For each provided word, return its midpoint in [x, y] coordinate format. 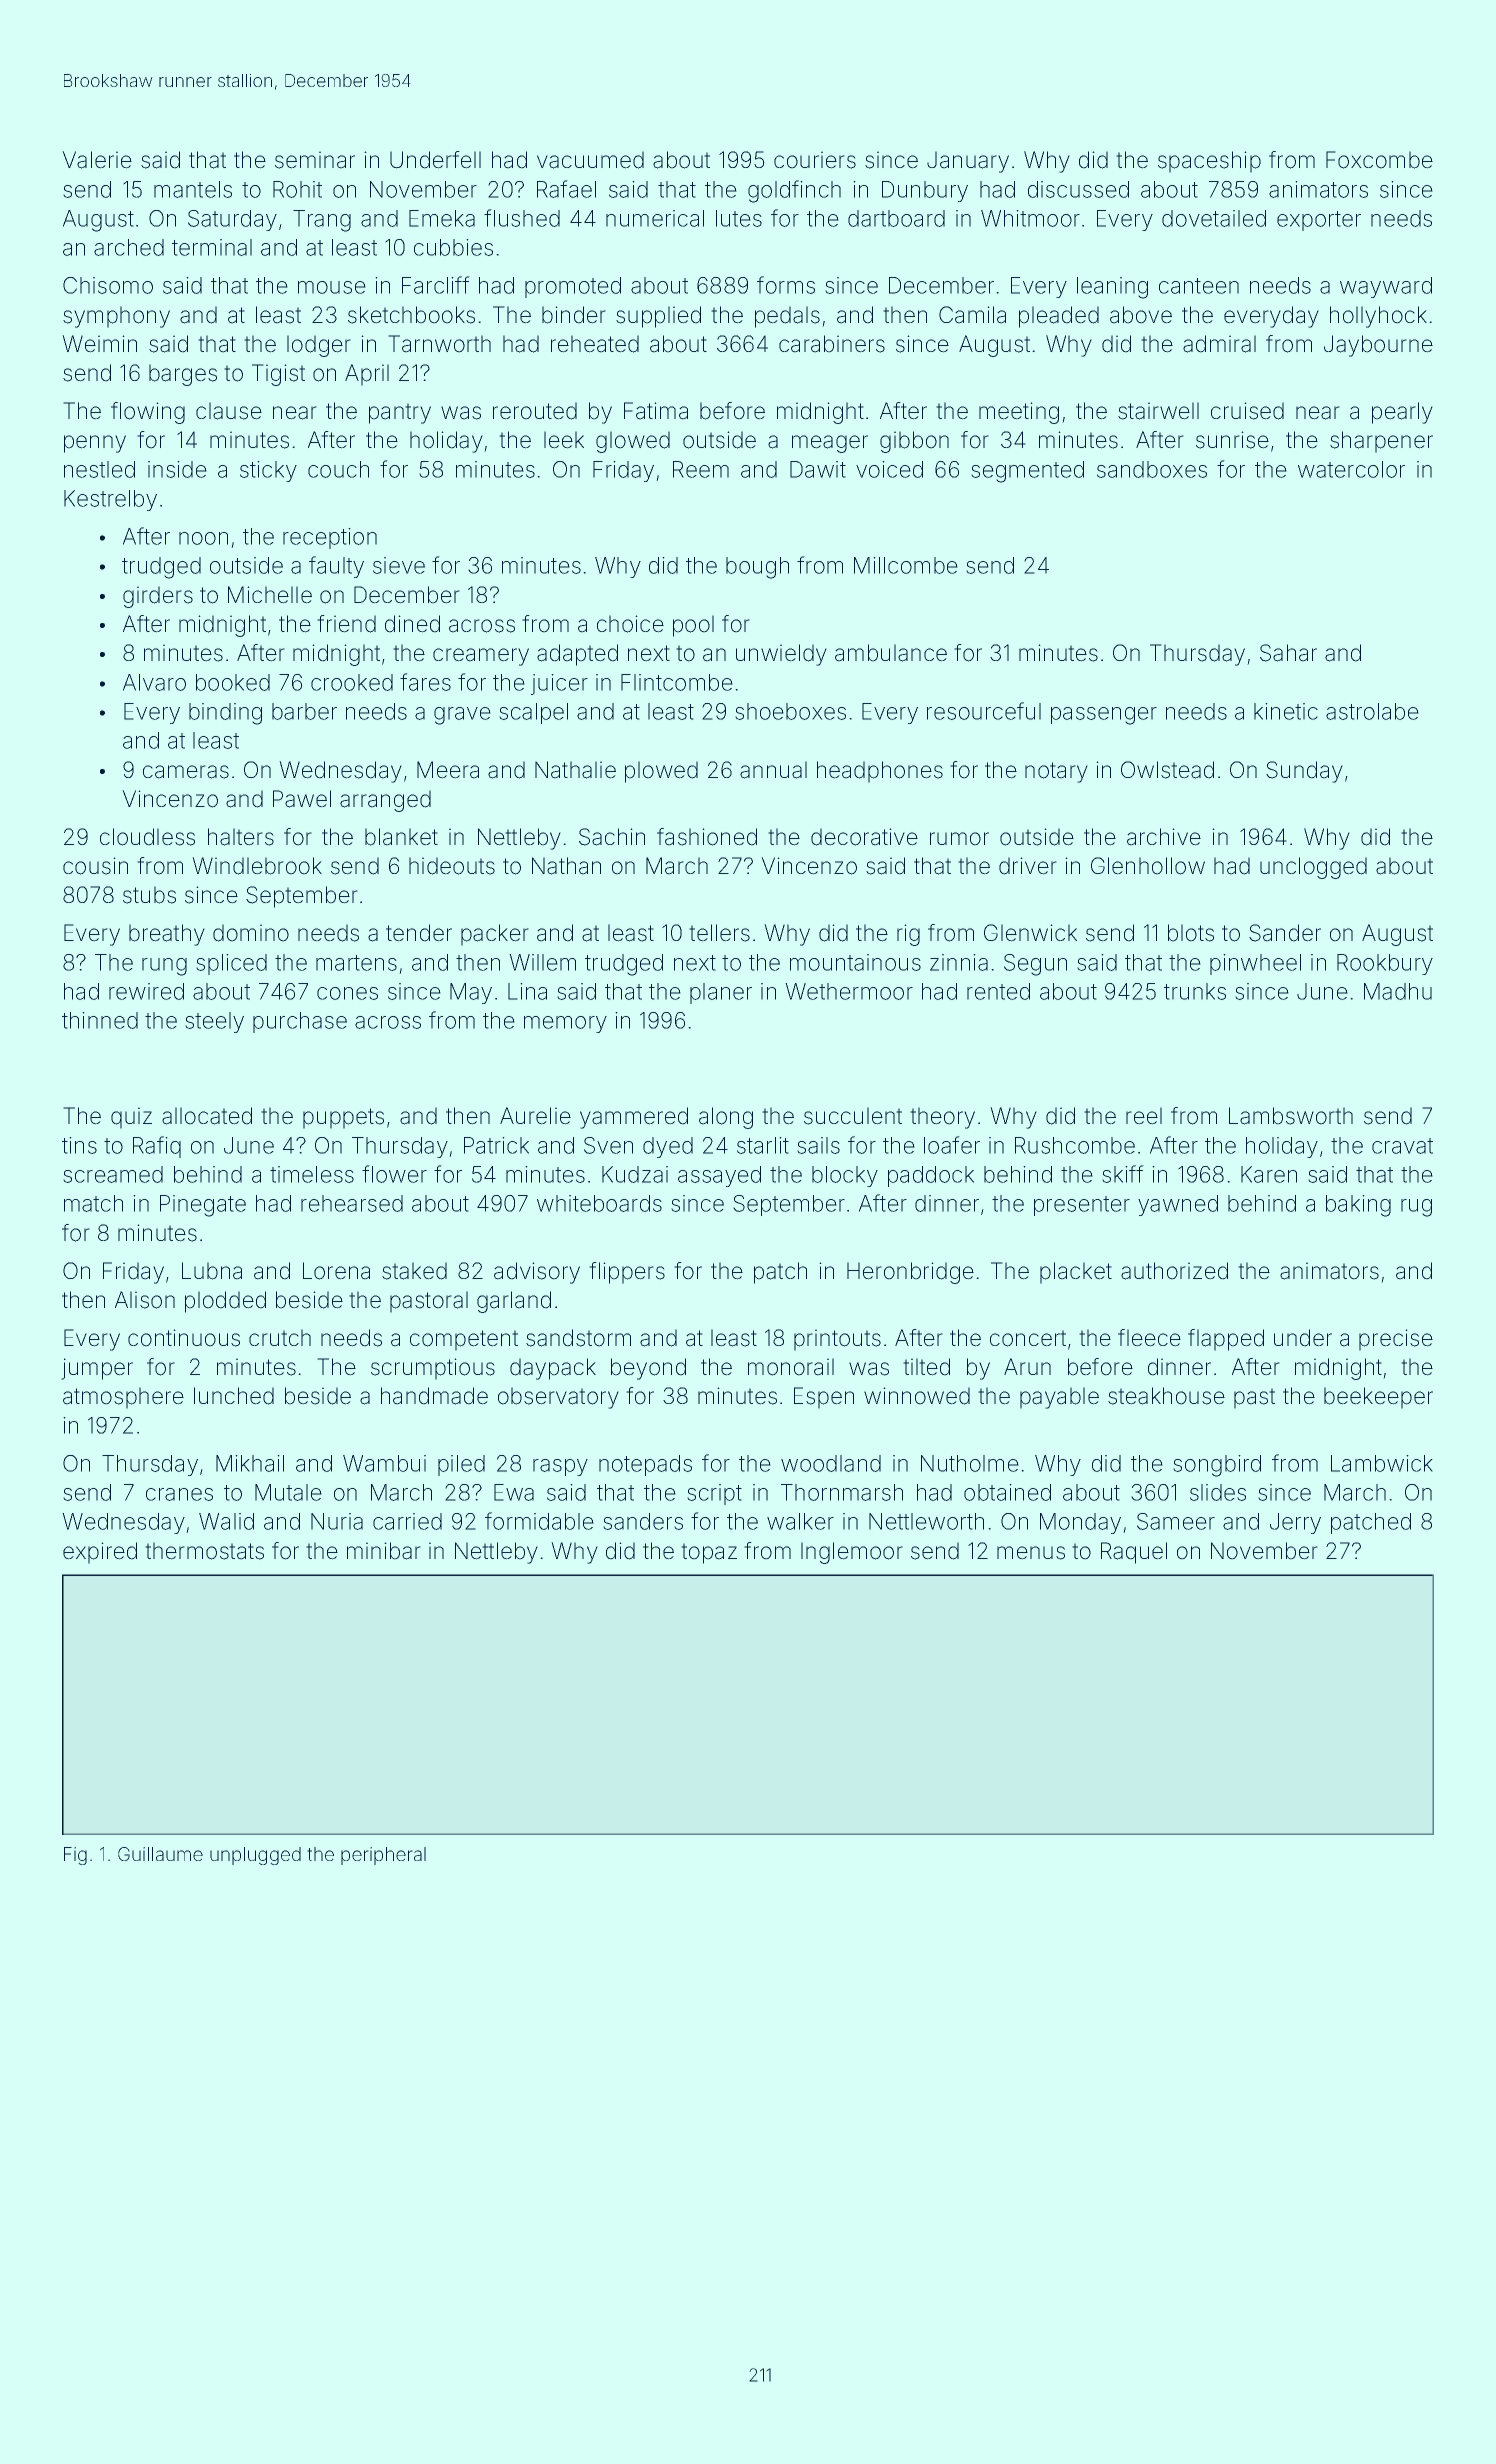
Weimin [99, 344]
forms [786, 285]
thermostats [204, 1551]
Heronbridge [910, 1273]
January [968, 162]
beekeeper [1378, 1398]
